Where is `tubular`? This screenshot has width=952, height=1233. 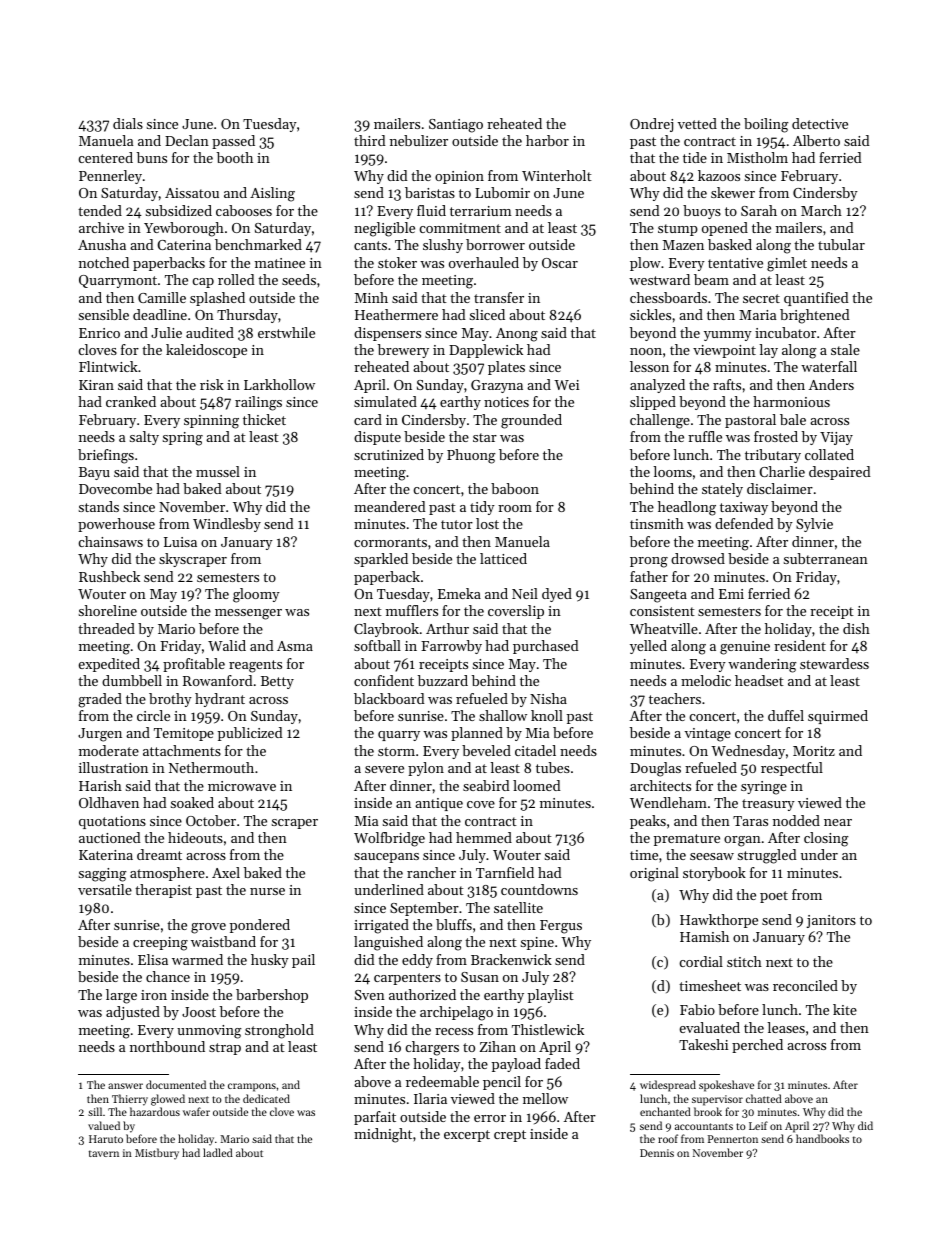
tubular is located at coordinates (841, 244).
